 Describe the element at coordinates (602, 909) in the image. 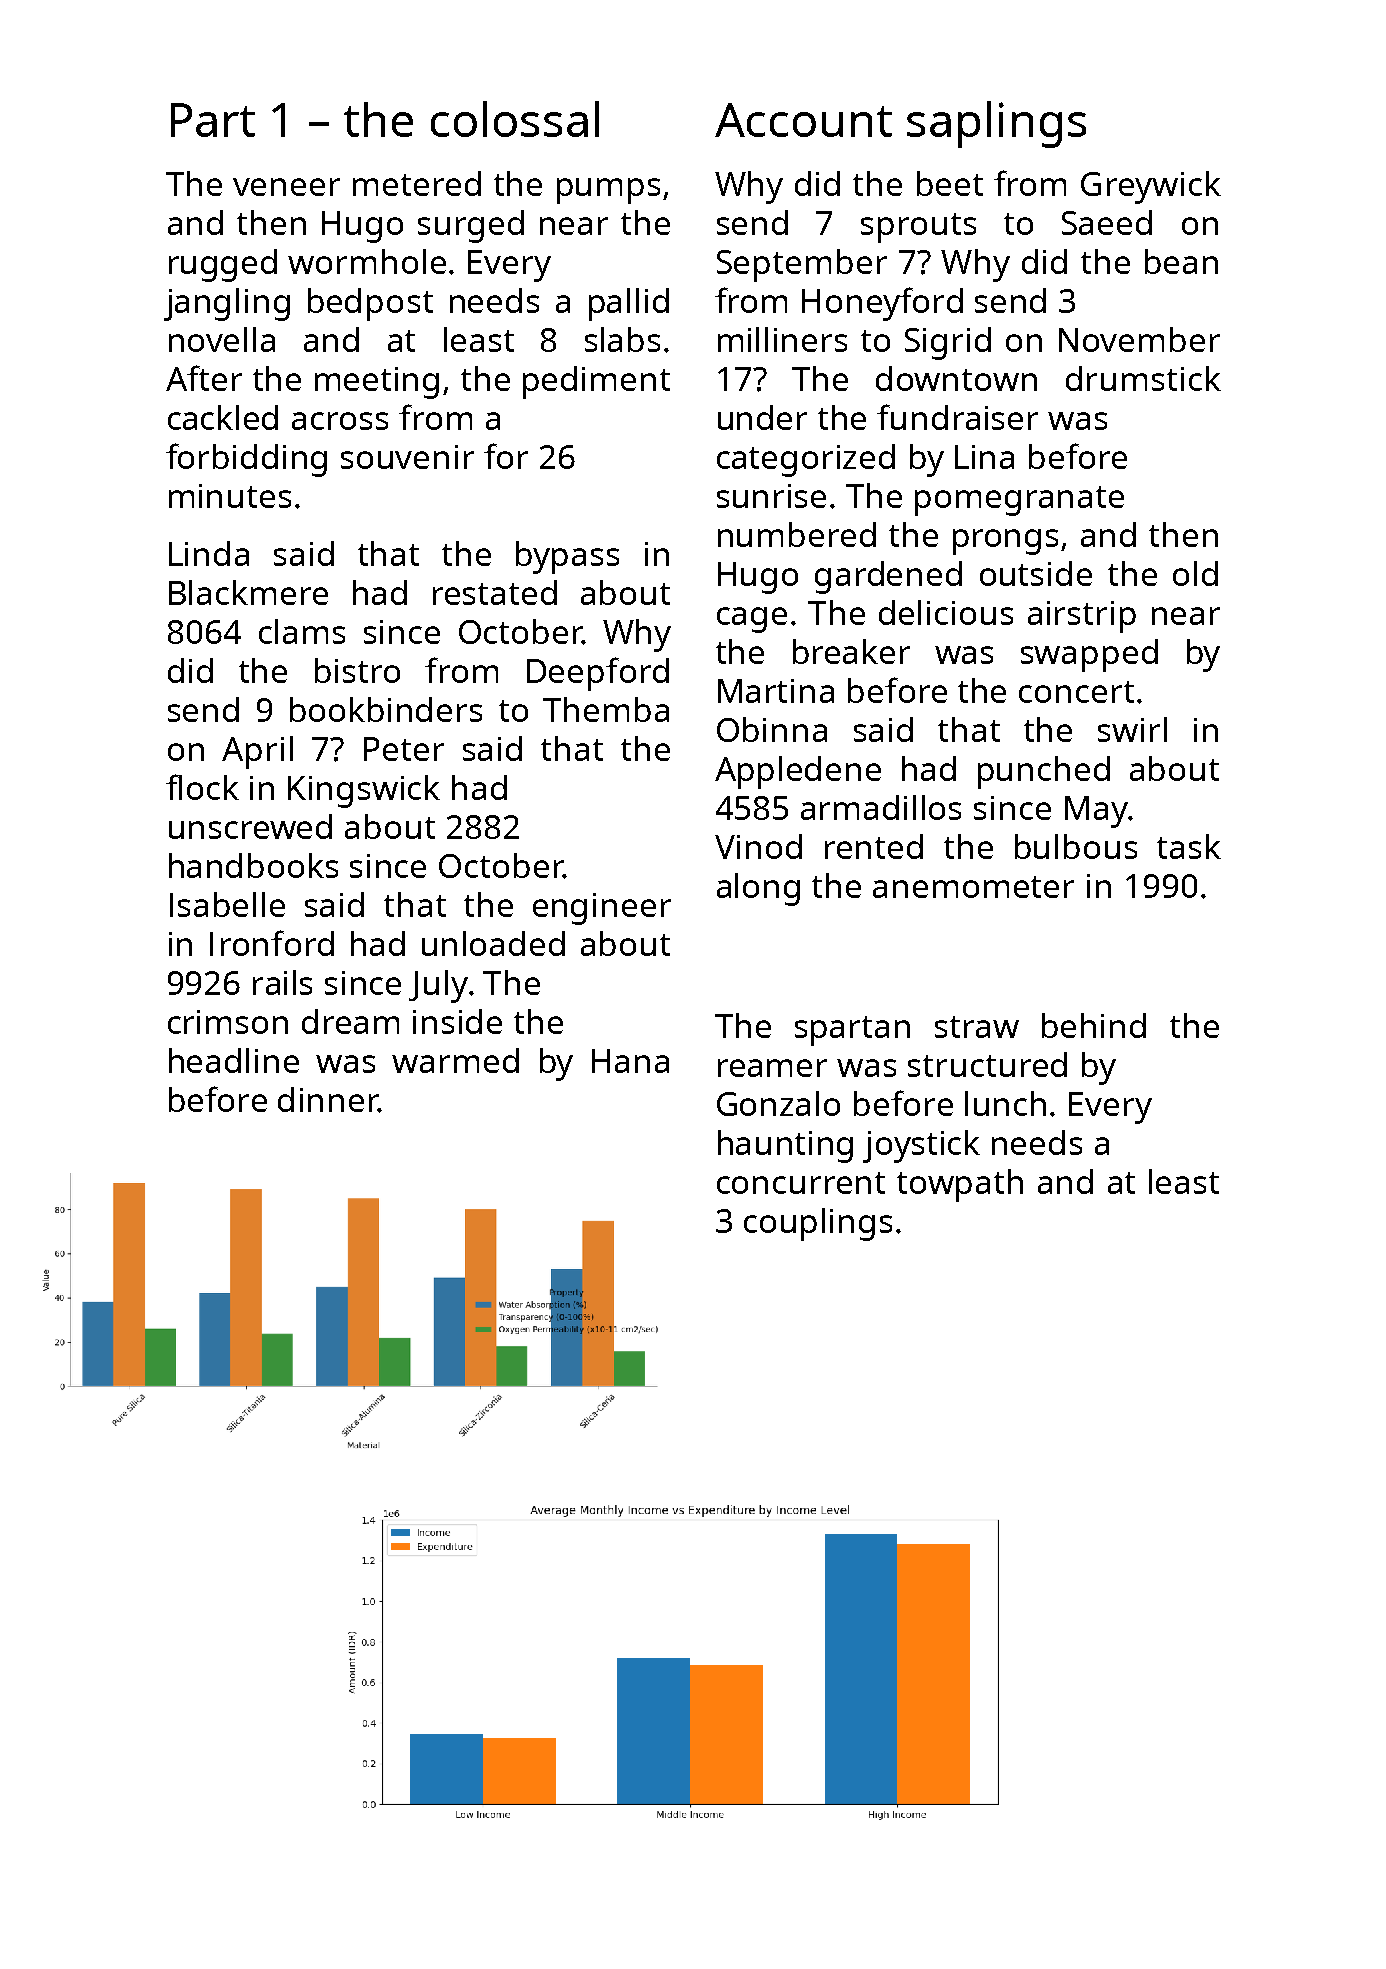

I see `engineer` at that location.
